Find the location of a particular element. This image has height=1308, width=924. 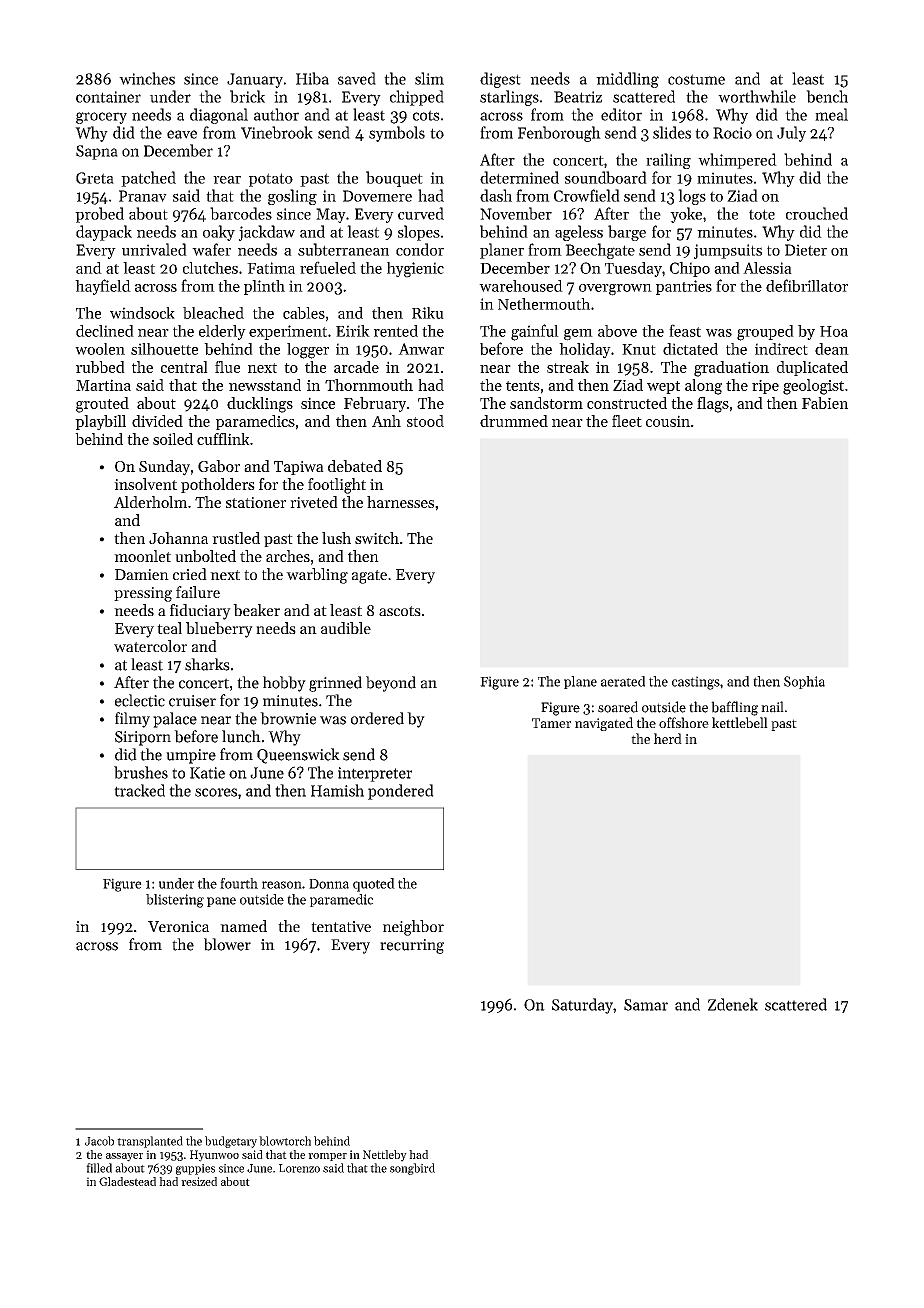

refueled is located at coordinates (328, 267).
